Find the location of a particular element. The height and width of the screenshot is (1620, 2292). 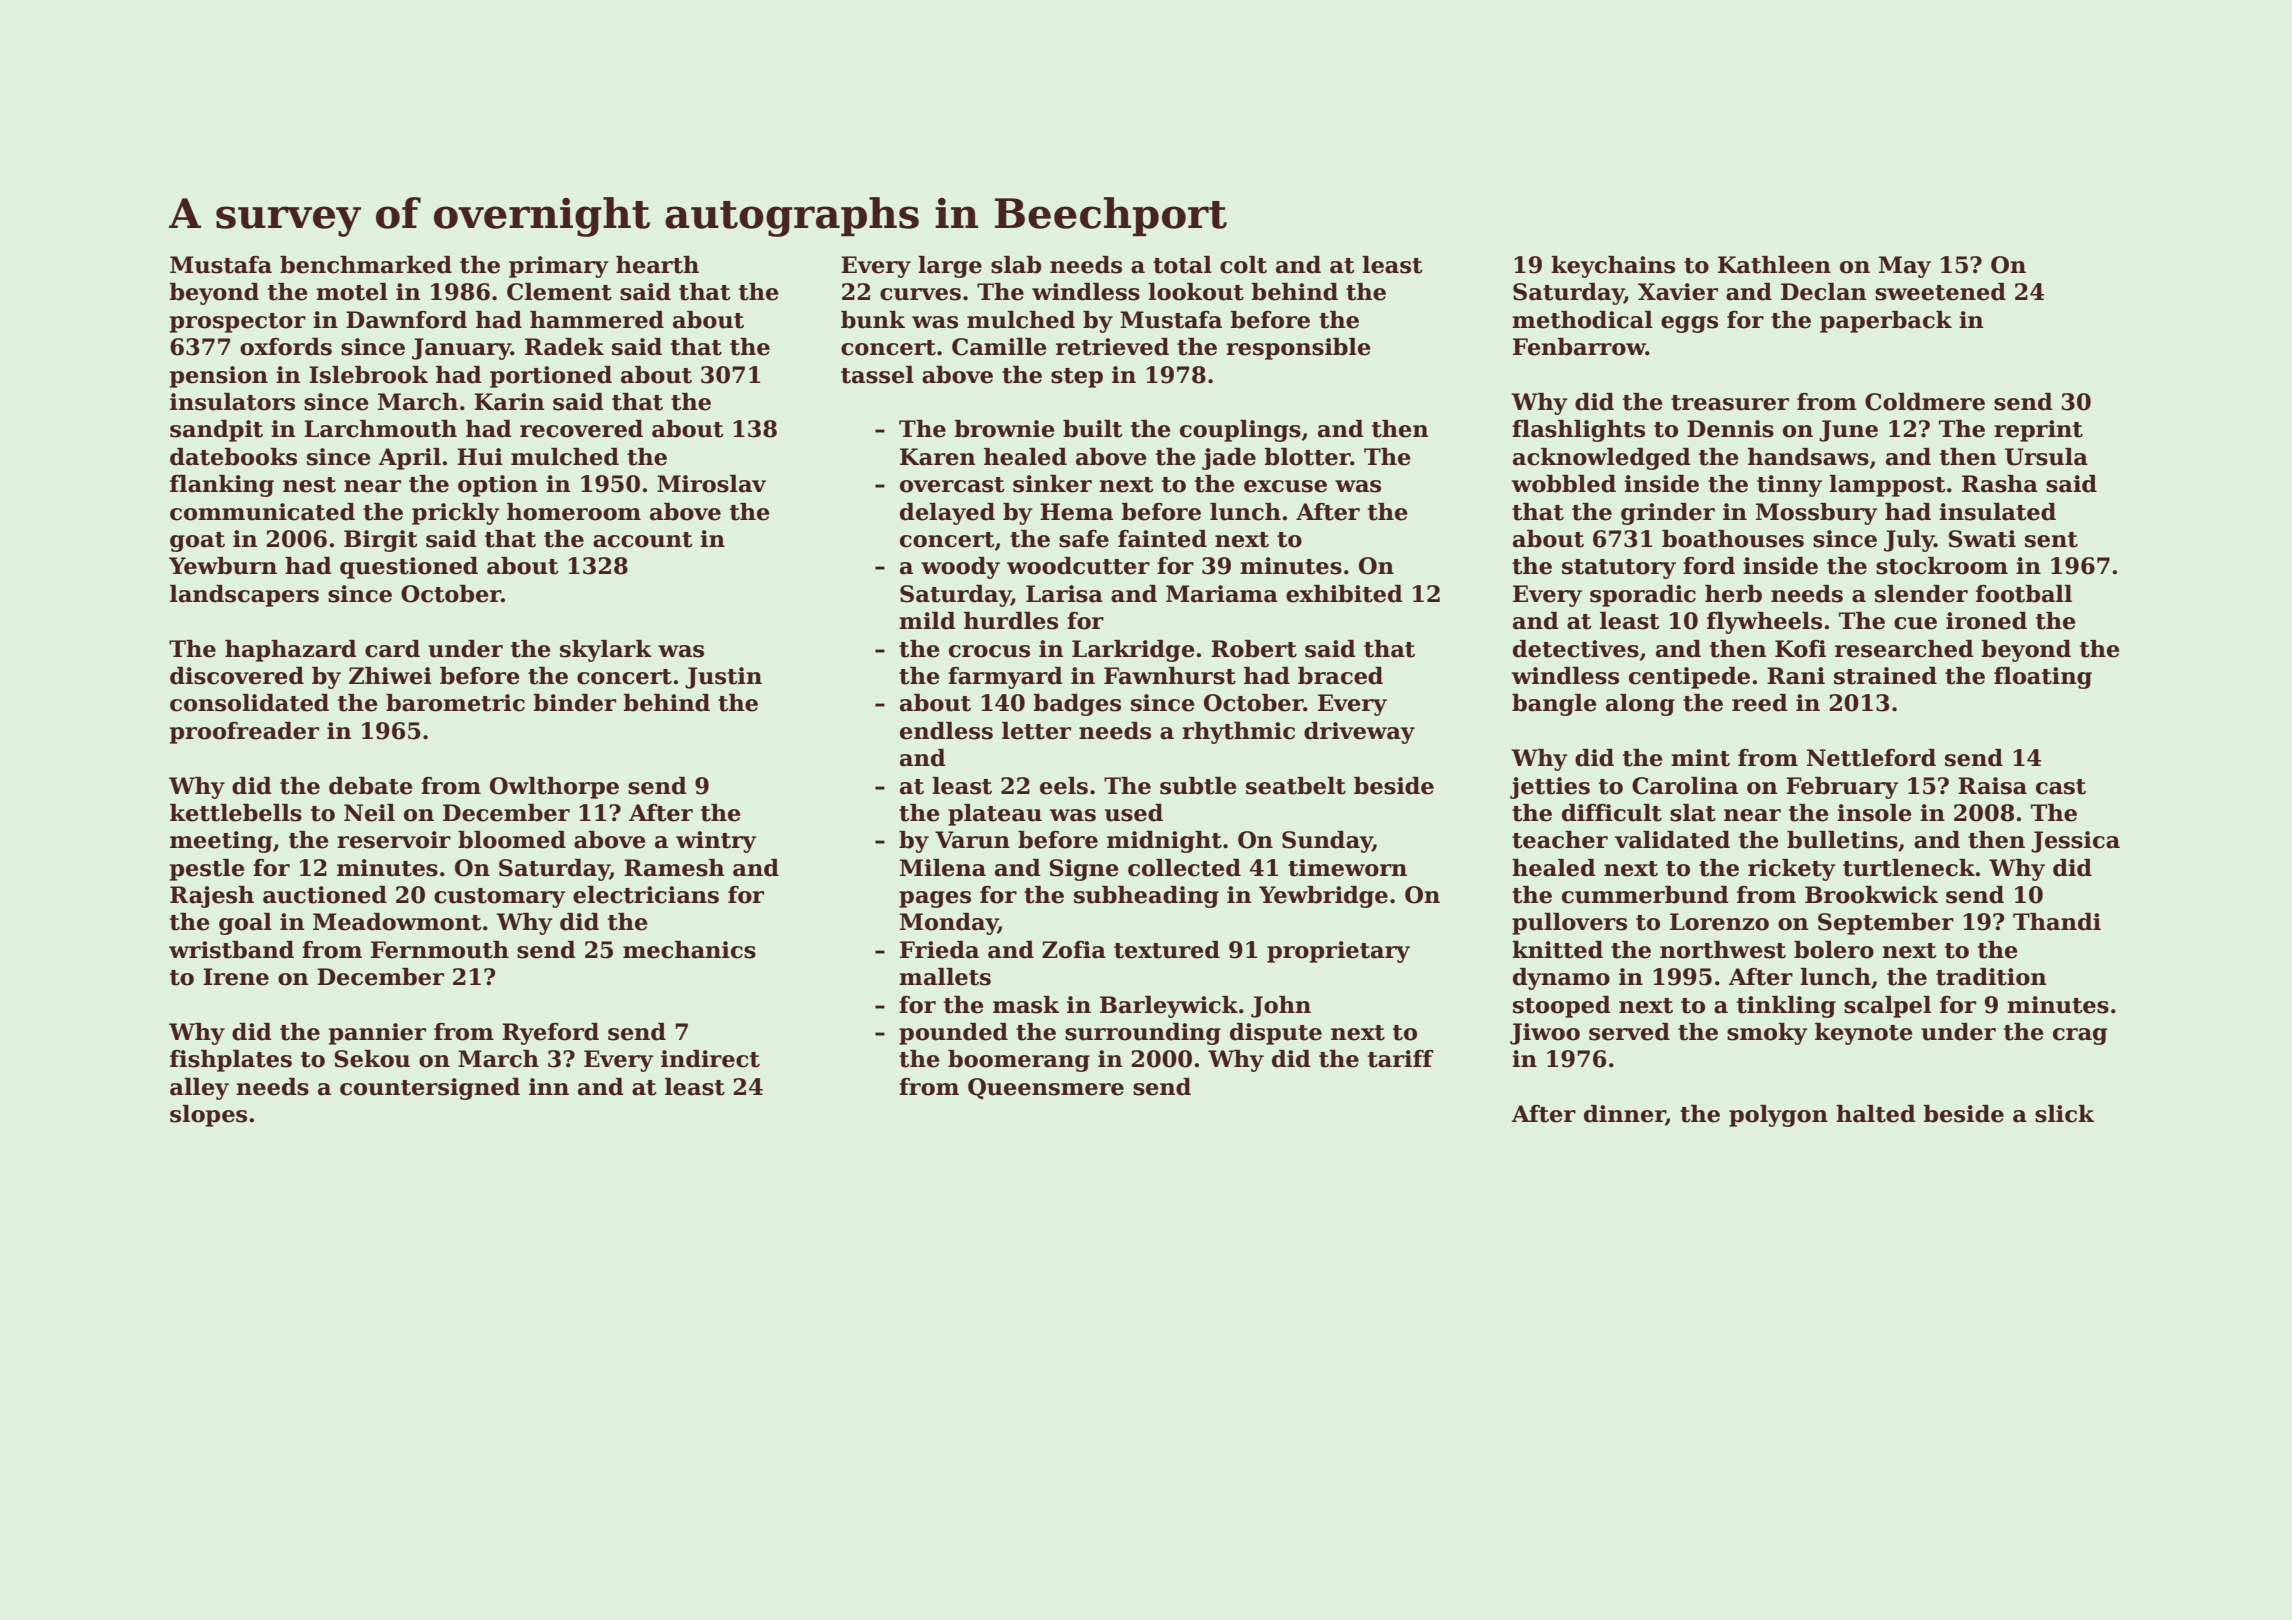

slab is located at coordinates (1016, 265).
